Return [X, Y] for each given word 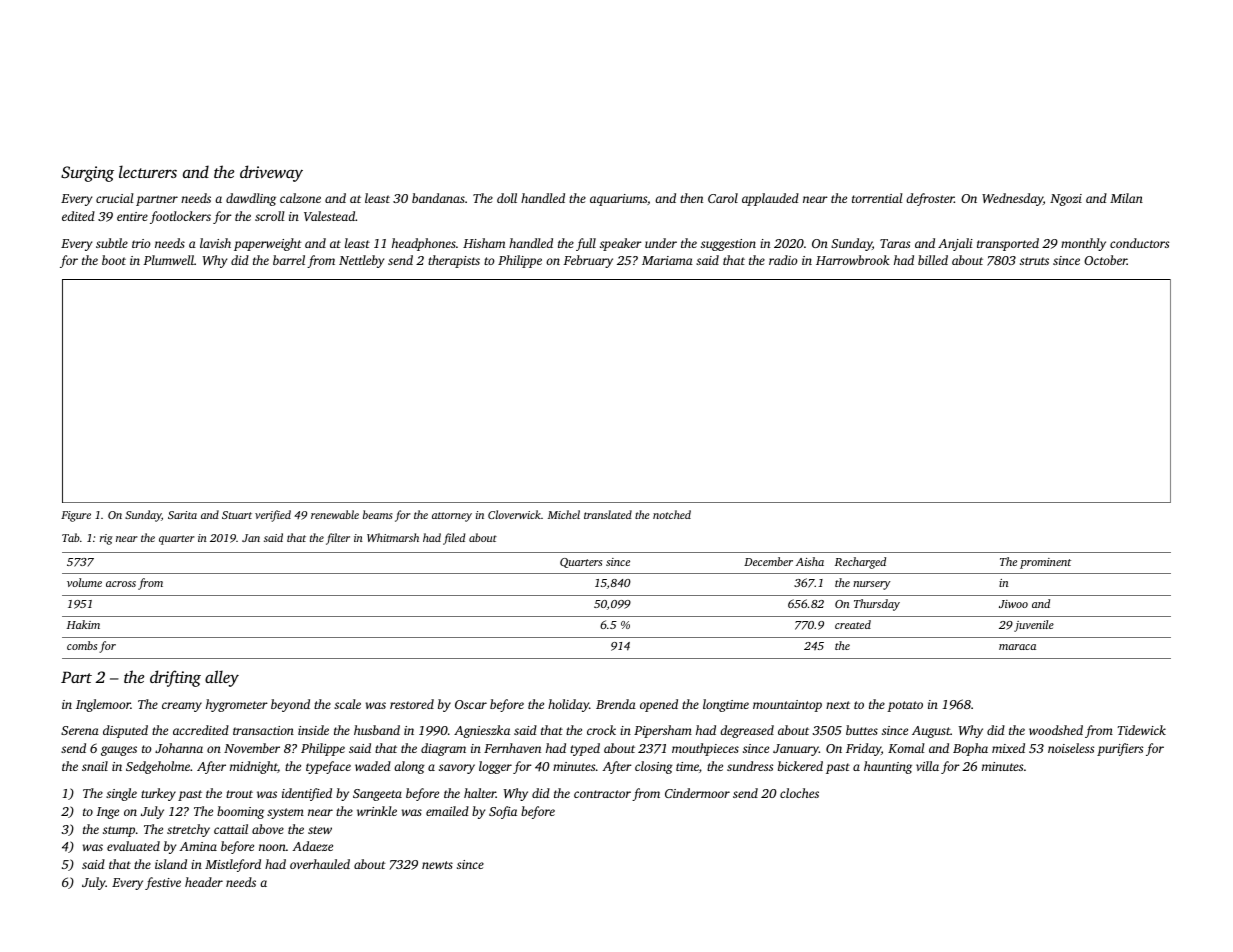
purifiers [1120, 749]
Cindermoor [697, 793]
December [768, 561]
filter [338, 539]
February [588, 261]
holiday [568, 705]
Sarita [182, 515]
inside [313, 730]
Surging [87, 174]
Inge [107, 813]
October [1105, 260]
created [853, 624]
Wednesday [1012, 199]
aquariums [618, 200]
